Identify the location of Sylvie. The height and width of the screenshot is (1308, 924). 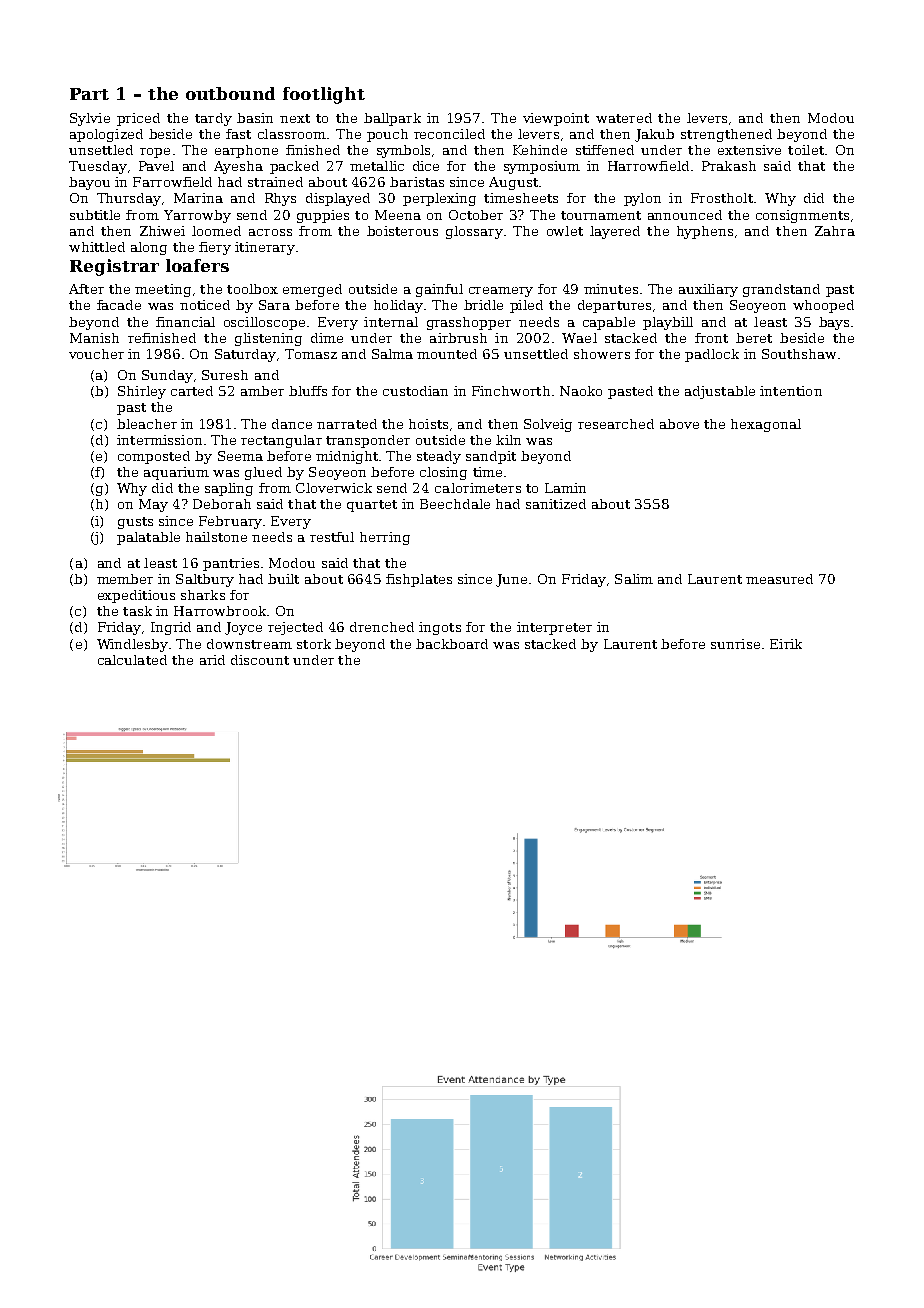
(90, 119).
